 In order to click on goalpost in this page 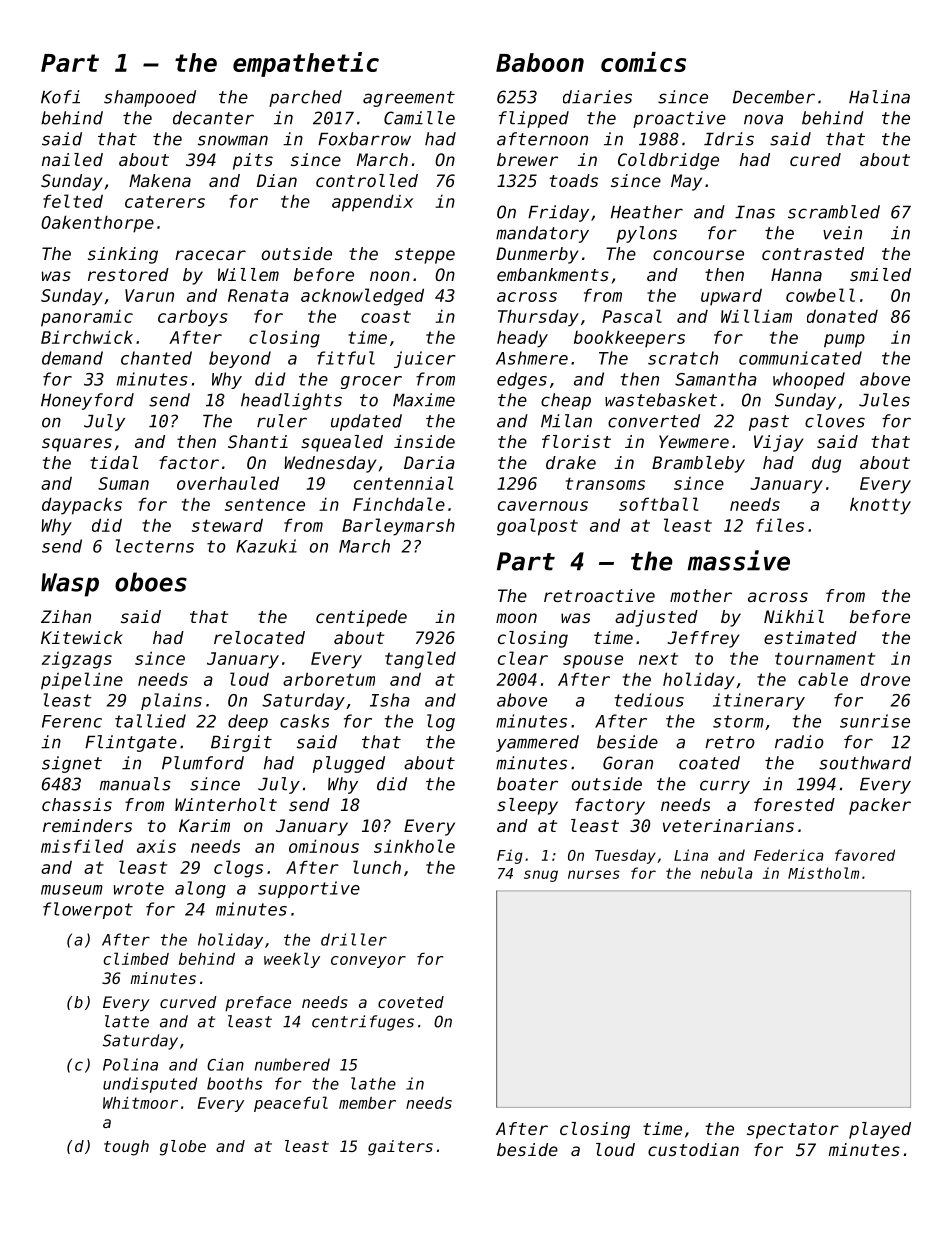, I will do `click(537, 527)`.
